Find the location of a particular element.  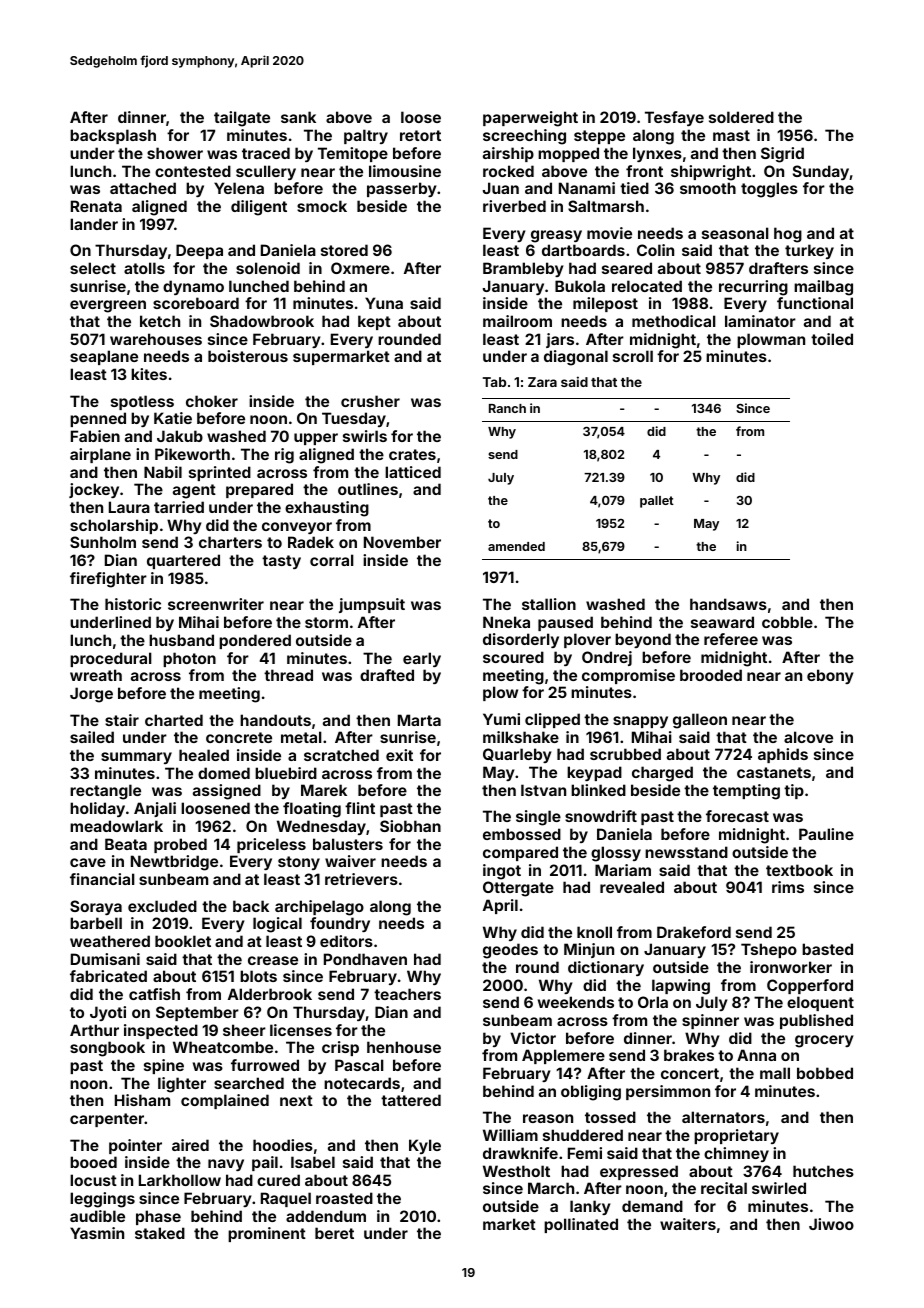

Yuna is located at coordinates (384, 303).
